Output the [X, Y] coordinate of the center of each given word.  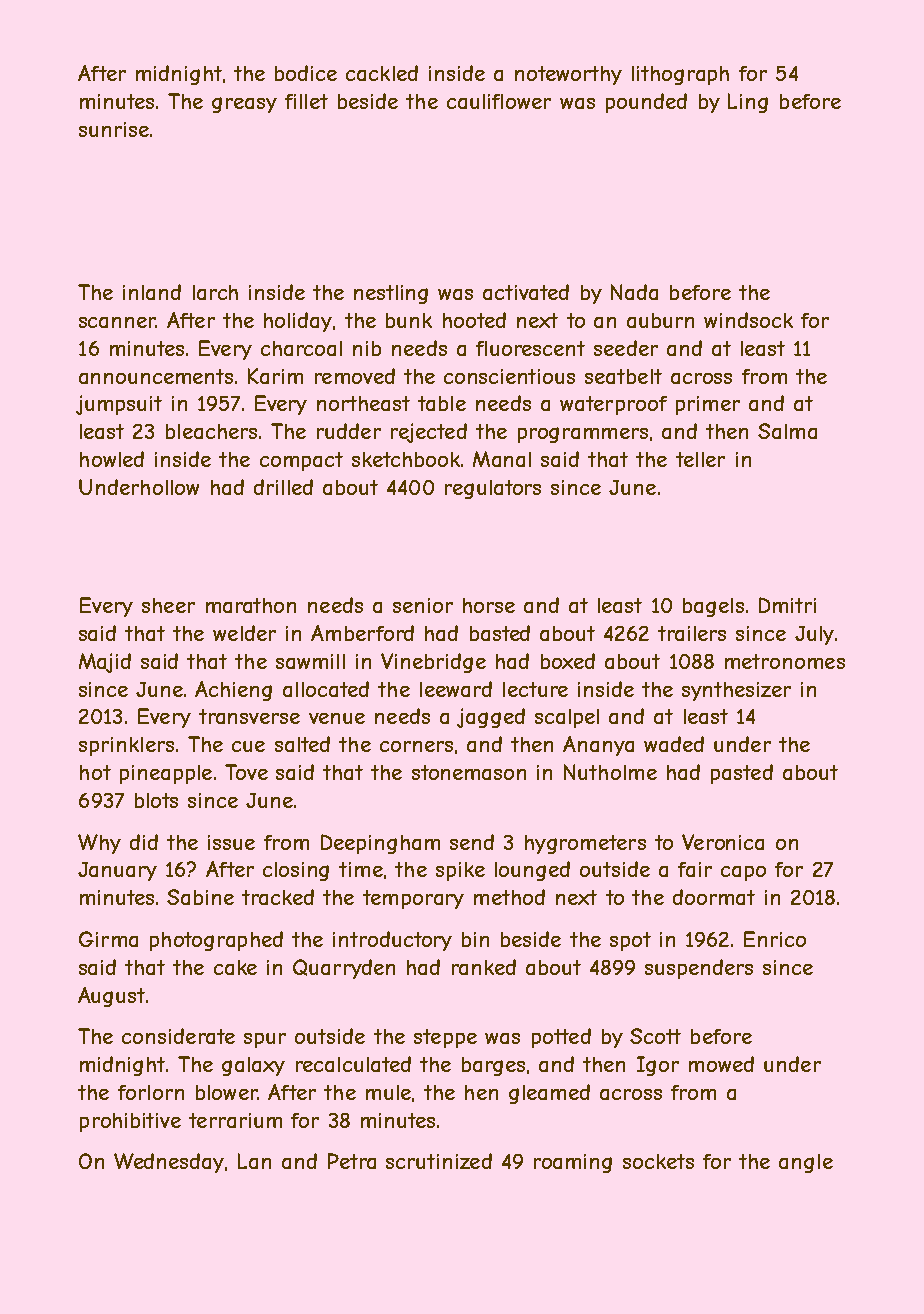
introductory [392, 941]
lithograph [680, 75]
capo [743, 873]
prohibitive [130, 1122]
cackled [382, 73]
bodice [306, 73]
